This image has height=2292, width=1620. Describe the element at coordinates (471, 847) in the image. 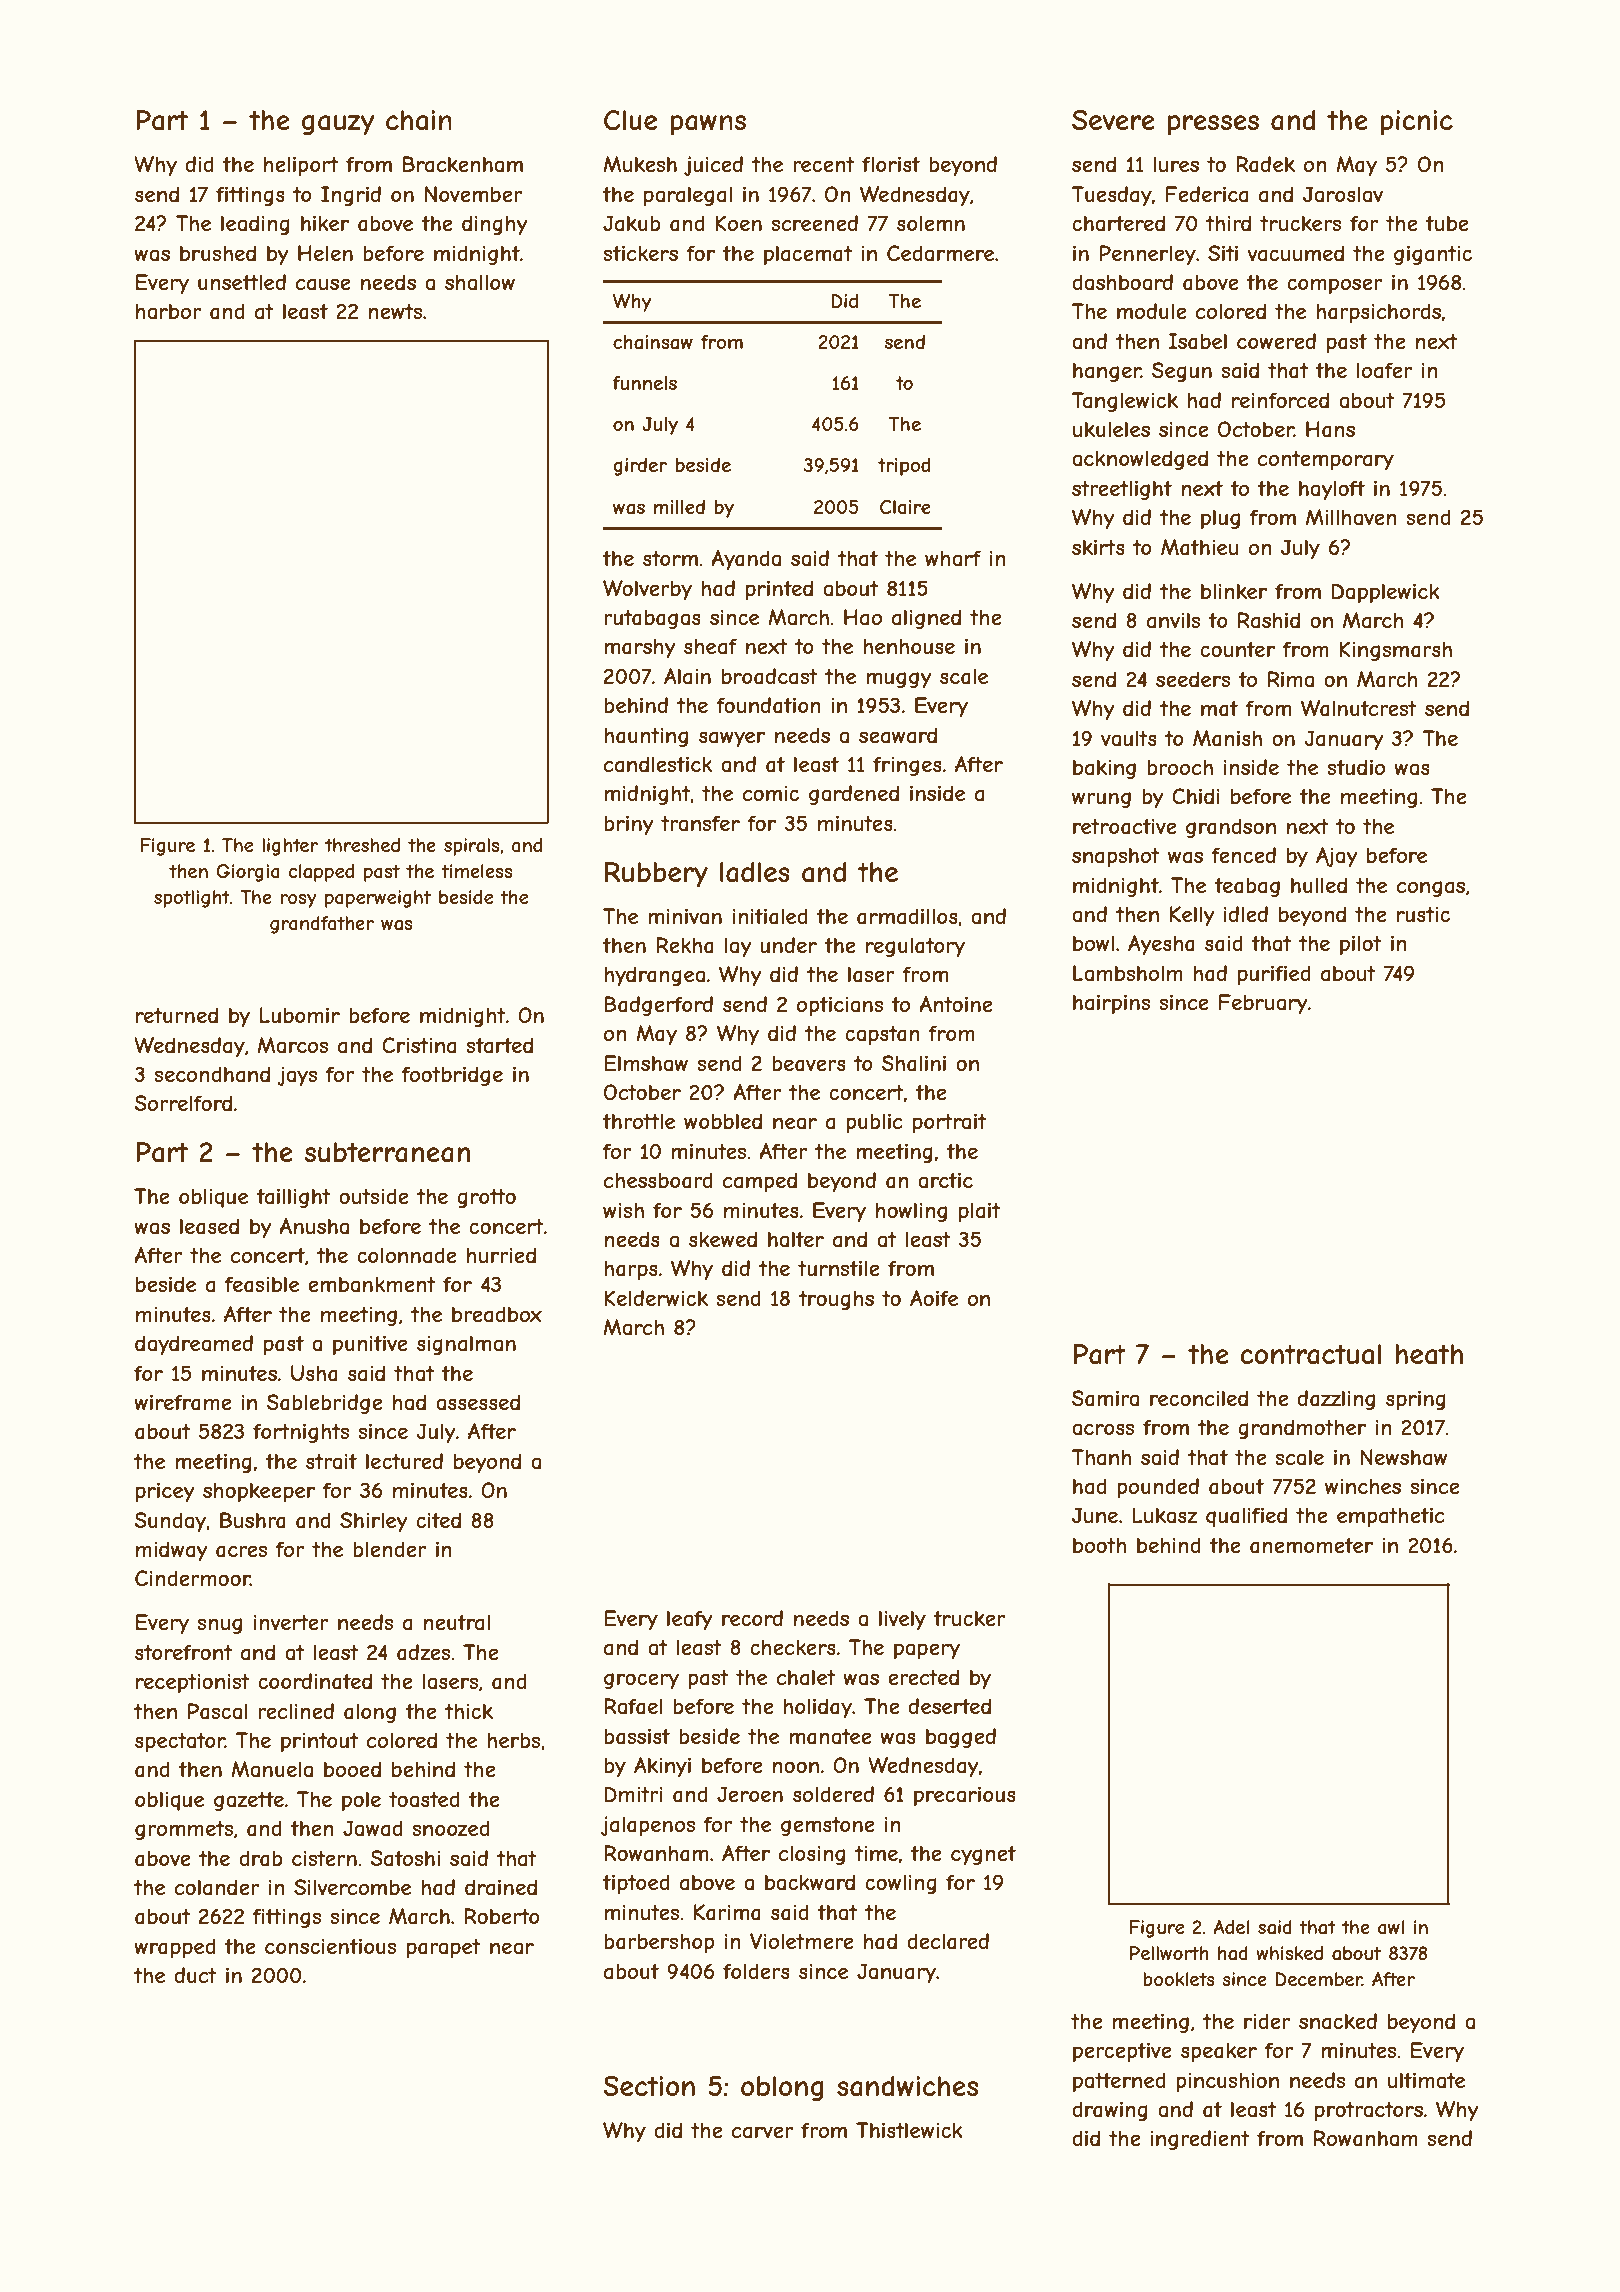

I see `spirals` at that location.
